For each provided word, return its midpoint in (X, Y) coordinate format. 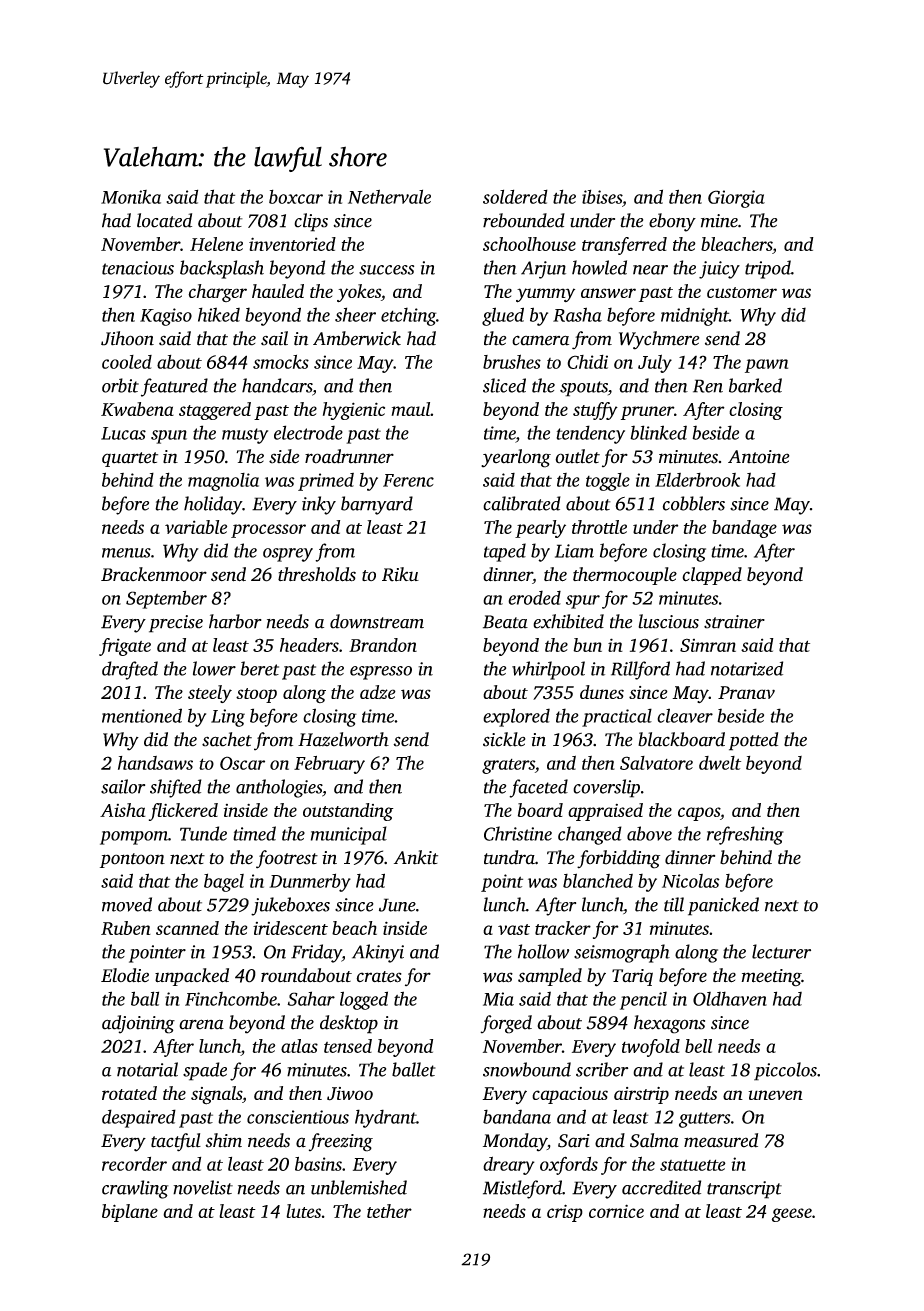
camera (540, 340)
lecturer (781, 951)
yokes (359, 293)
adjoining (138, 1024)
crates (379, 977)
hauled (278, 291)
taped (505, 552)
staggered (215, 411)
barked (755, 385)
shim (223, 1140)
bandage (744, 529)
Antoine (759, 457)
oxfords (569, 1165)
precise (176, 624)
